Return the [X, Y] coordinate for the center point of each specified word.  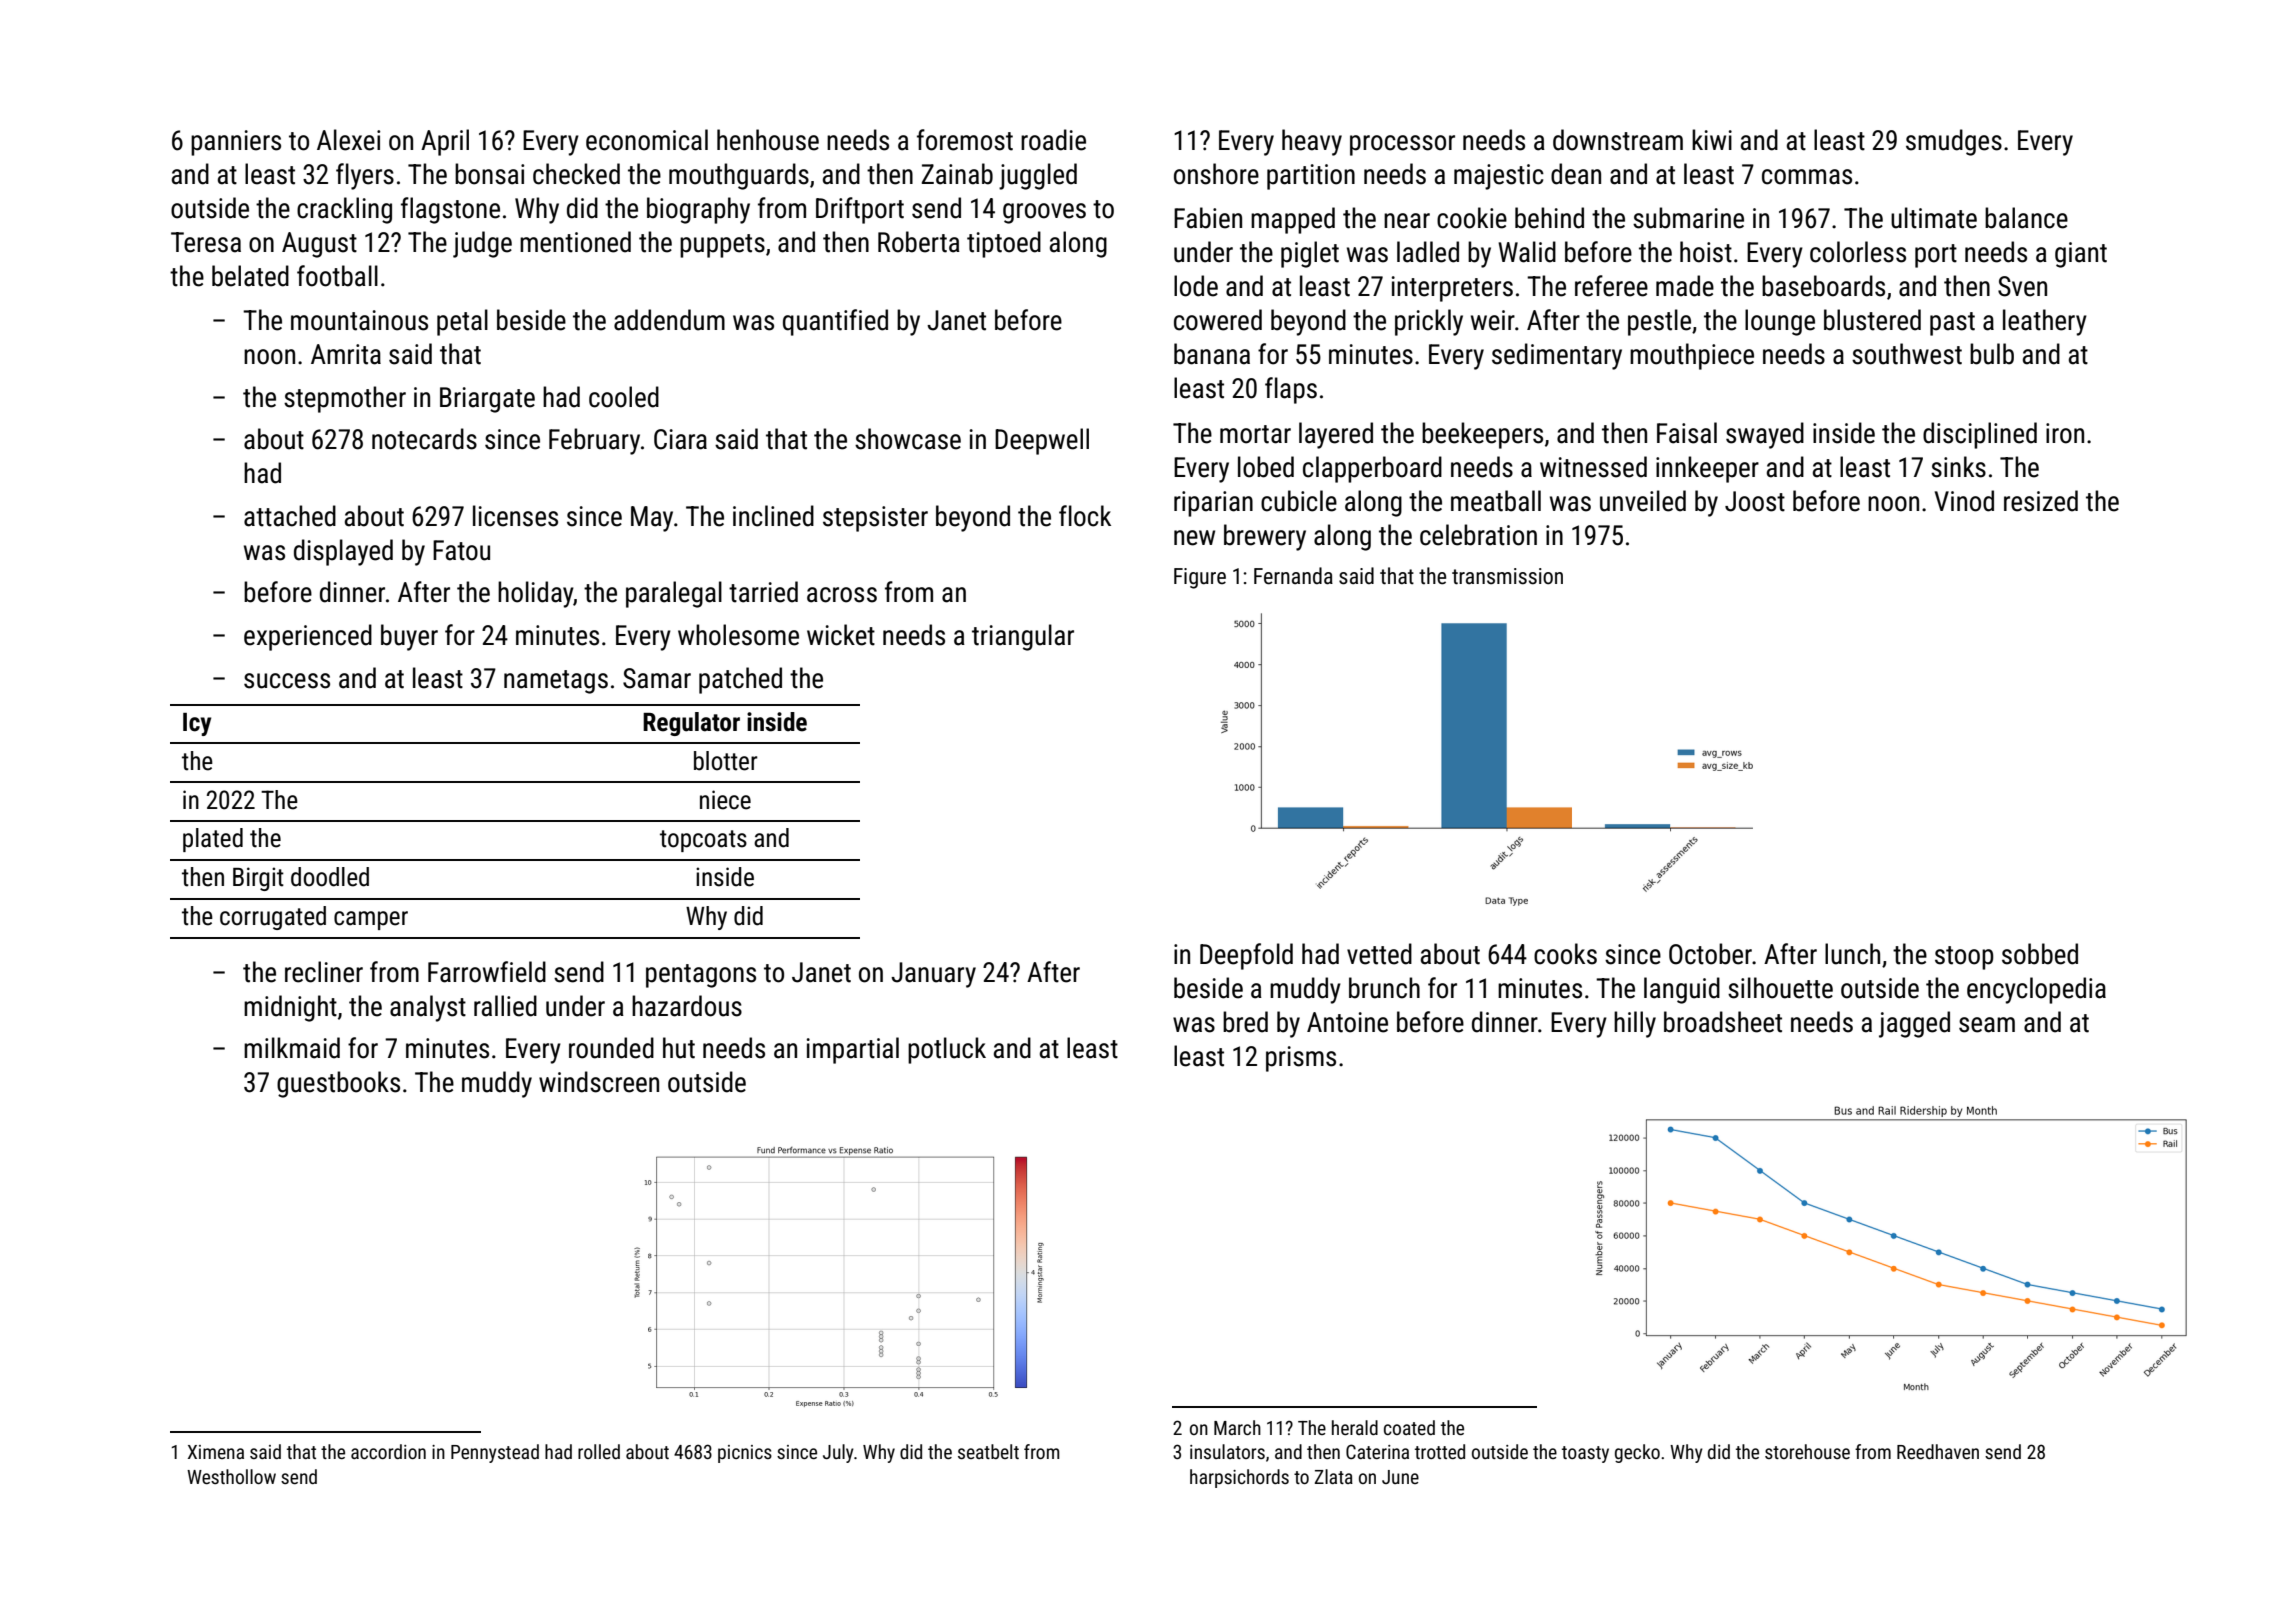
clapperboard [1372, 469]
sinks [1958, 467]
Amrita [346, 354]
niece [725, 800]
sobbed [2040, 954]
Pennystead [495, 1453]
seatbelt [988, 1451]
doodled [330, 877]
